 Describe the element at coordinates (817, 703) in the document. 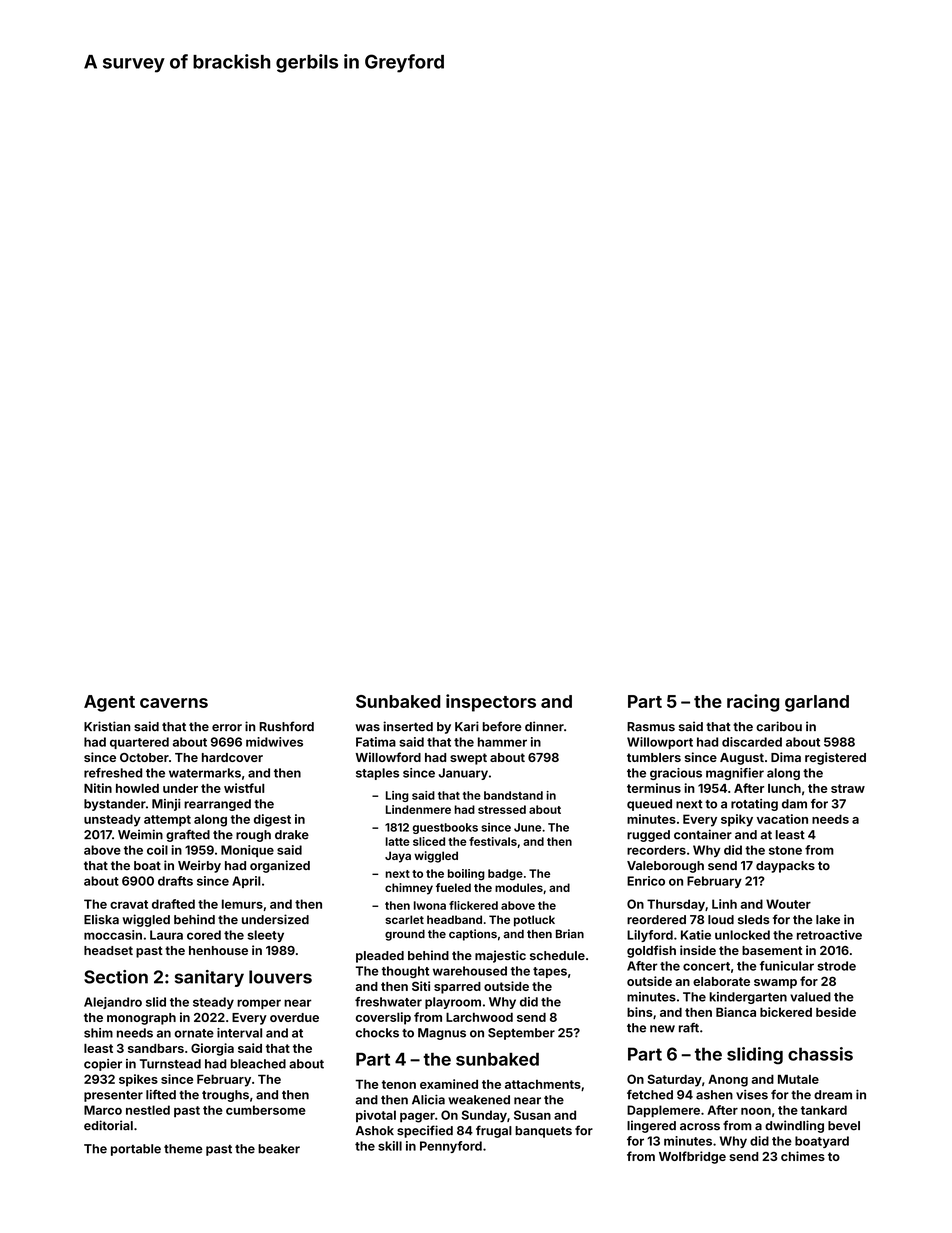

I see `garland` at that location.
